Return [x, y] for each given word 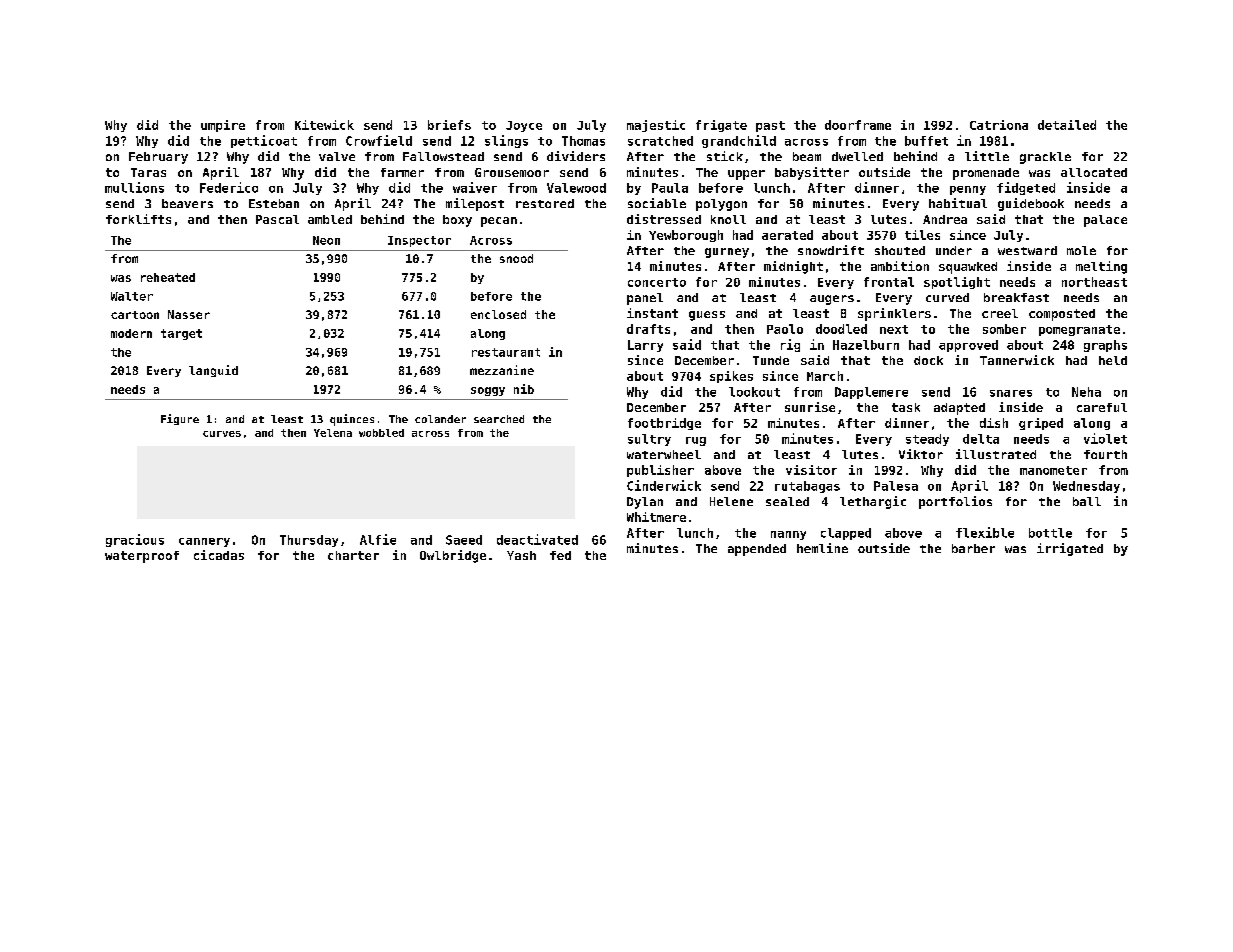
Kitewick [324, 125]
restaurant [506, 352]
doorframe [858, 125]
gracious [135, 540]
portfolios [955, 502]
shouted [900, 250]
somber [1004, 329]
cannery [204, 542]
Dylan [645, 503]
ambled [330, 219]
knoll [728, 219]
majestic [656, 126]
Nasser [189, 314]
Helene [731, 501]
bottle [1050, 533]
